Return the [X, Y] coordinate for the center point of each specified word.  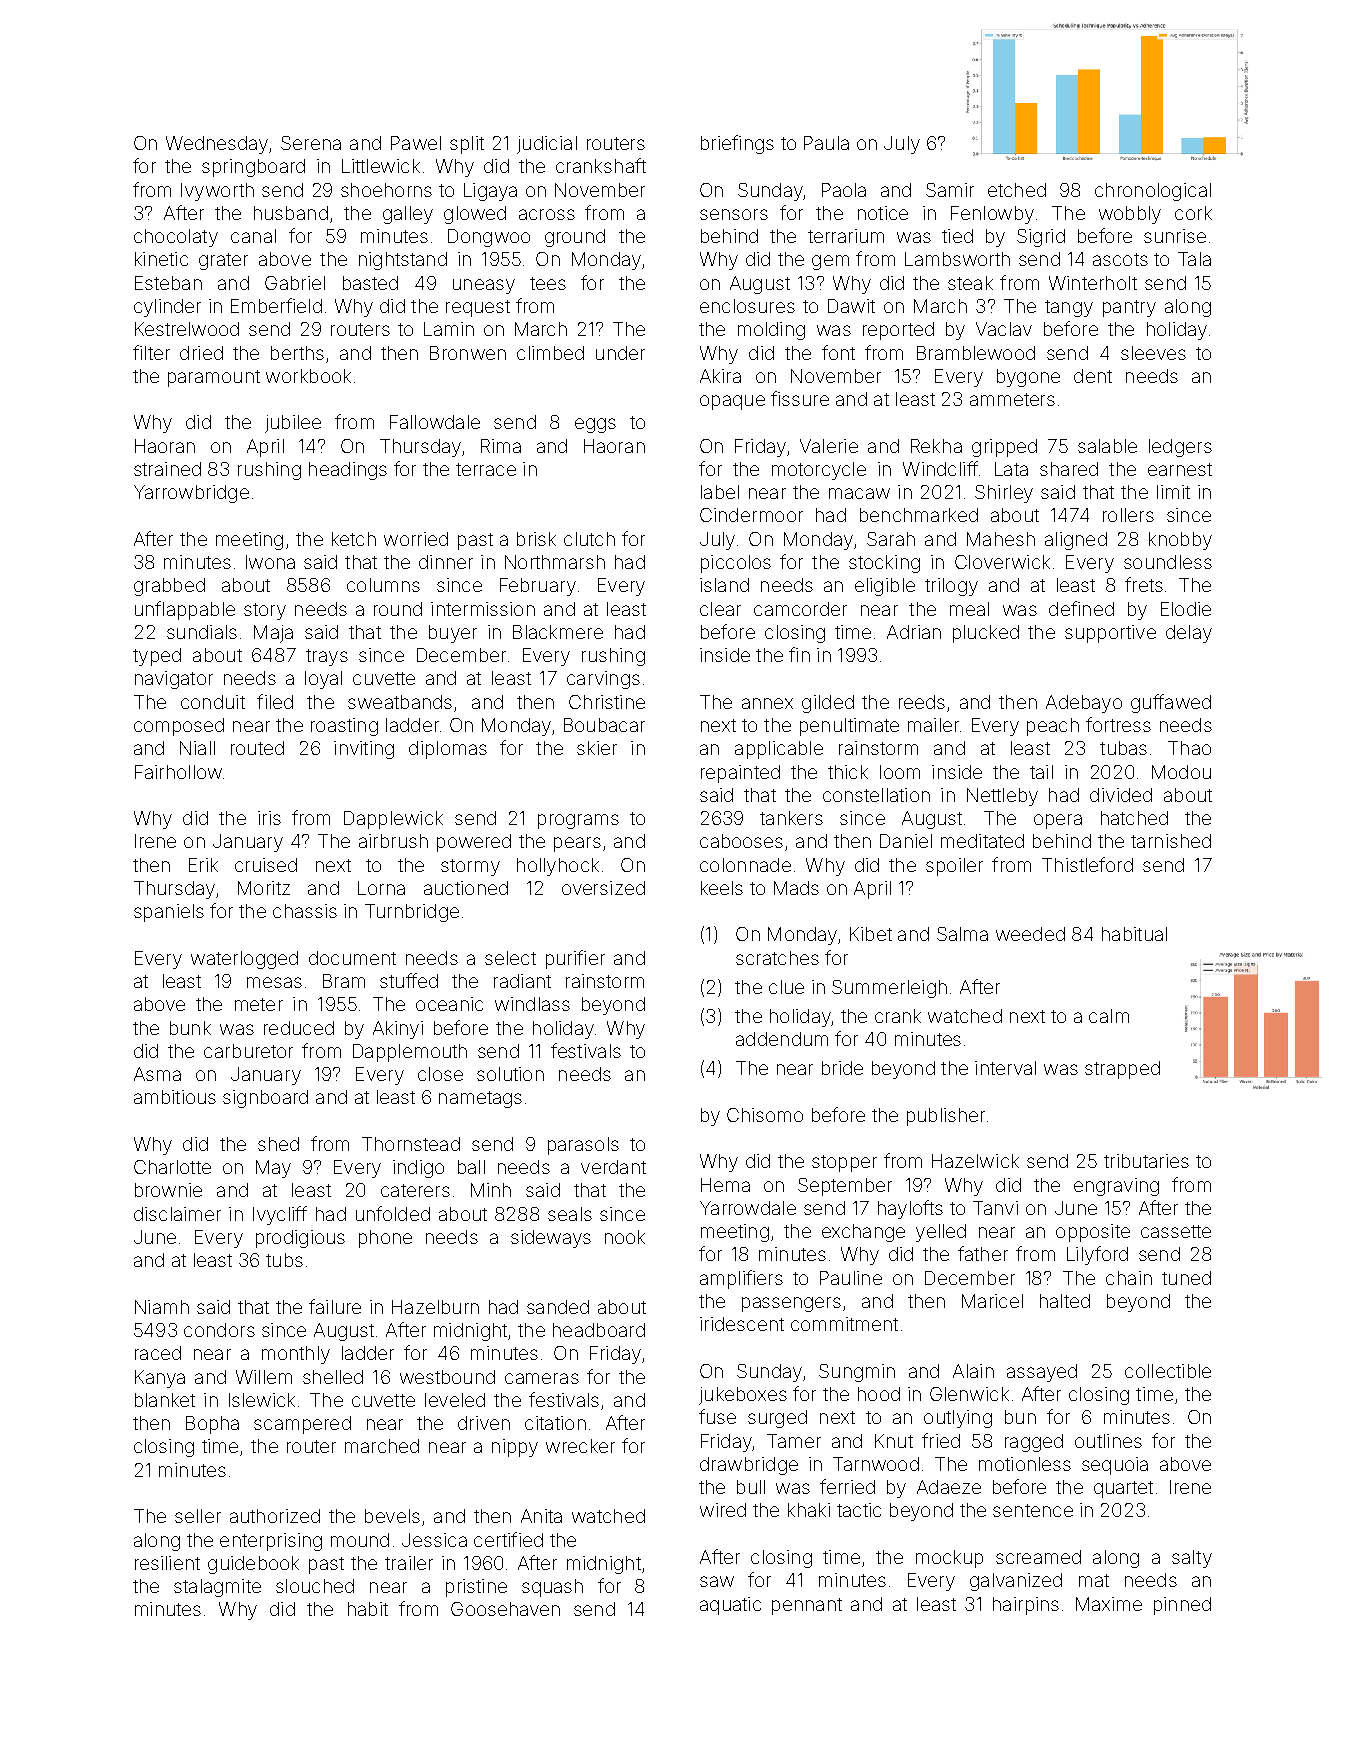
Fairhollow [178, 772]
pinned [1182, 1606]
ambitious [175, 1097]
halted [1065, 1301]
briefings [737, 144]
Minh [491, 1190]
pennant [807, 1606]
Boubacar [604, 725]
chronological [1153, 192]
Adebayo [1084, 704]
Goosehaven [505, 1609]
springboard [253, 168]
